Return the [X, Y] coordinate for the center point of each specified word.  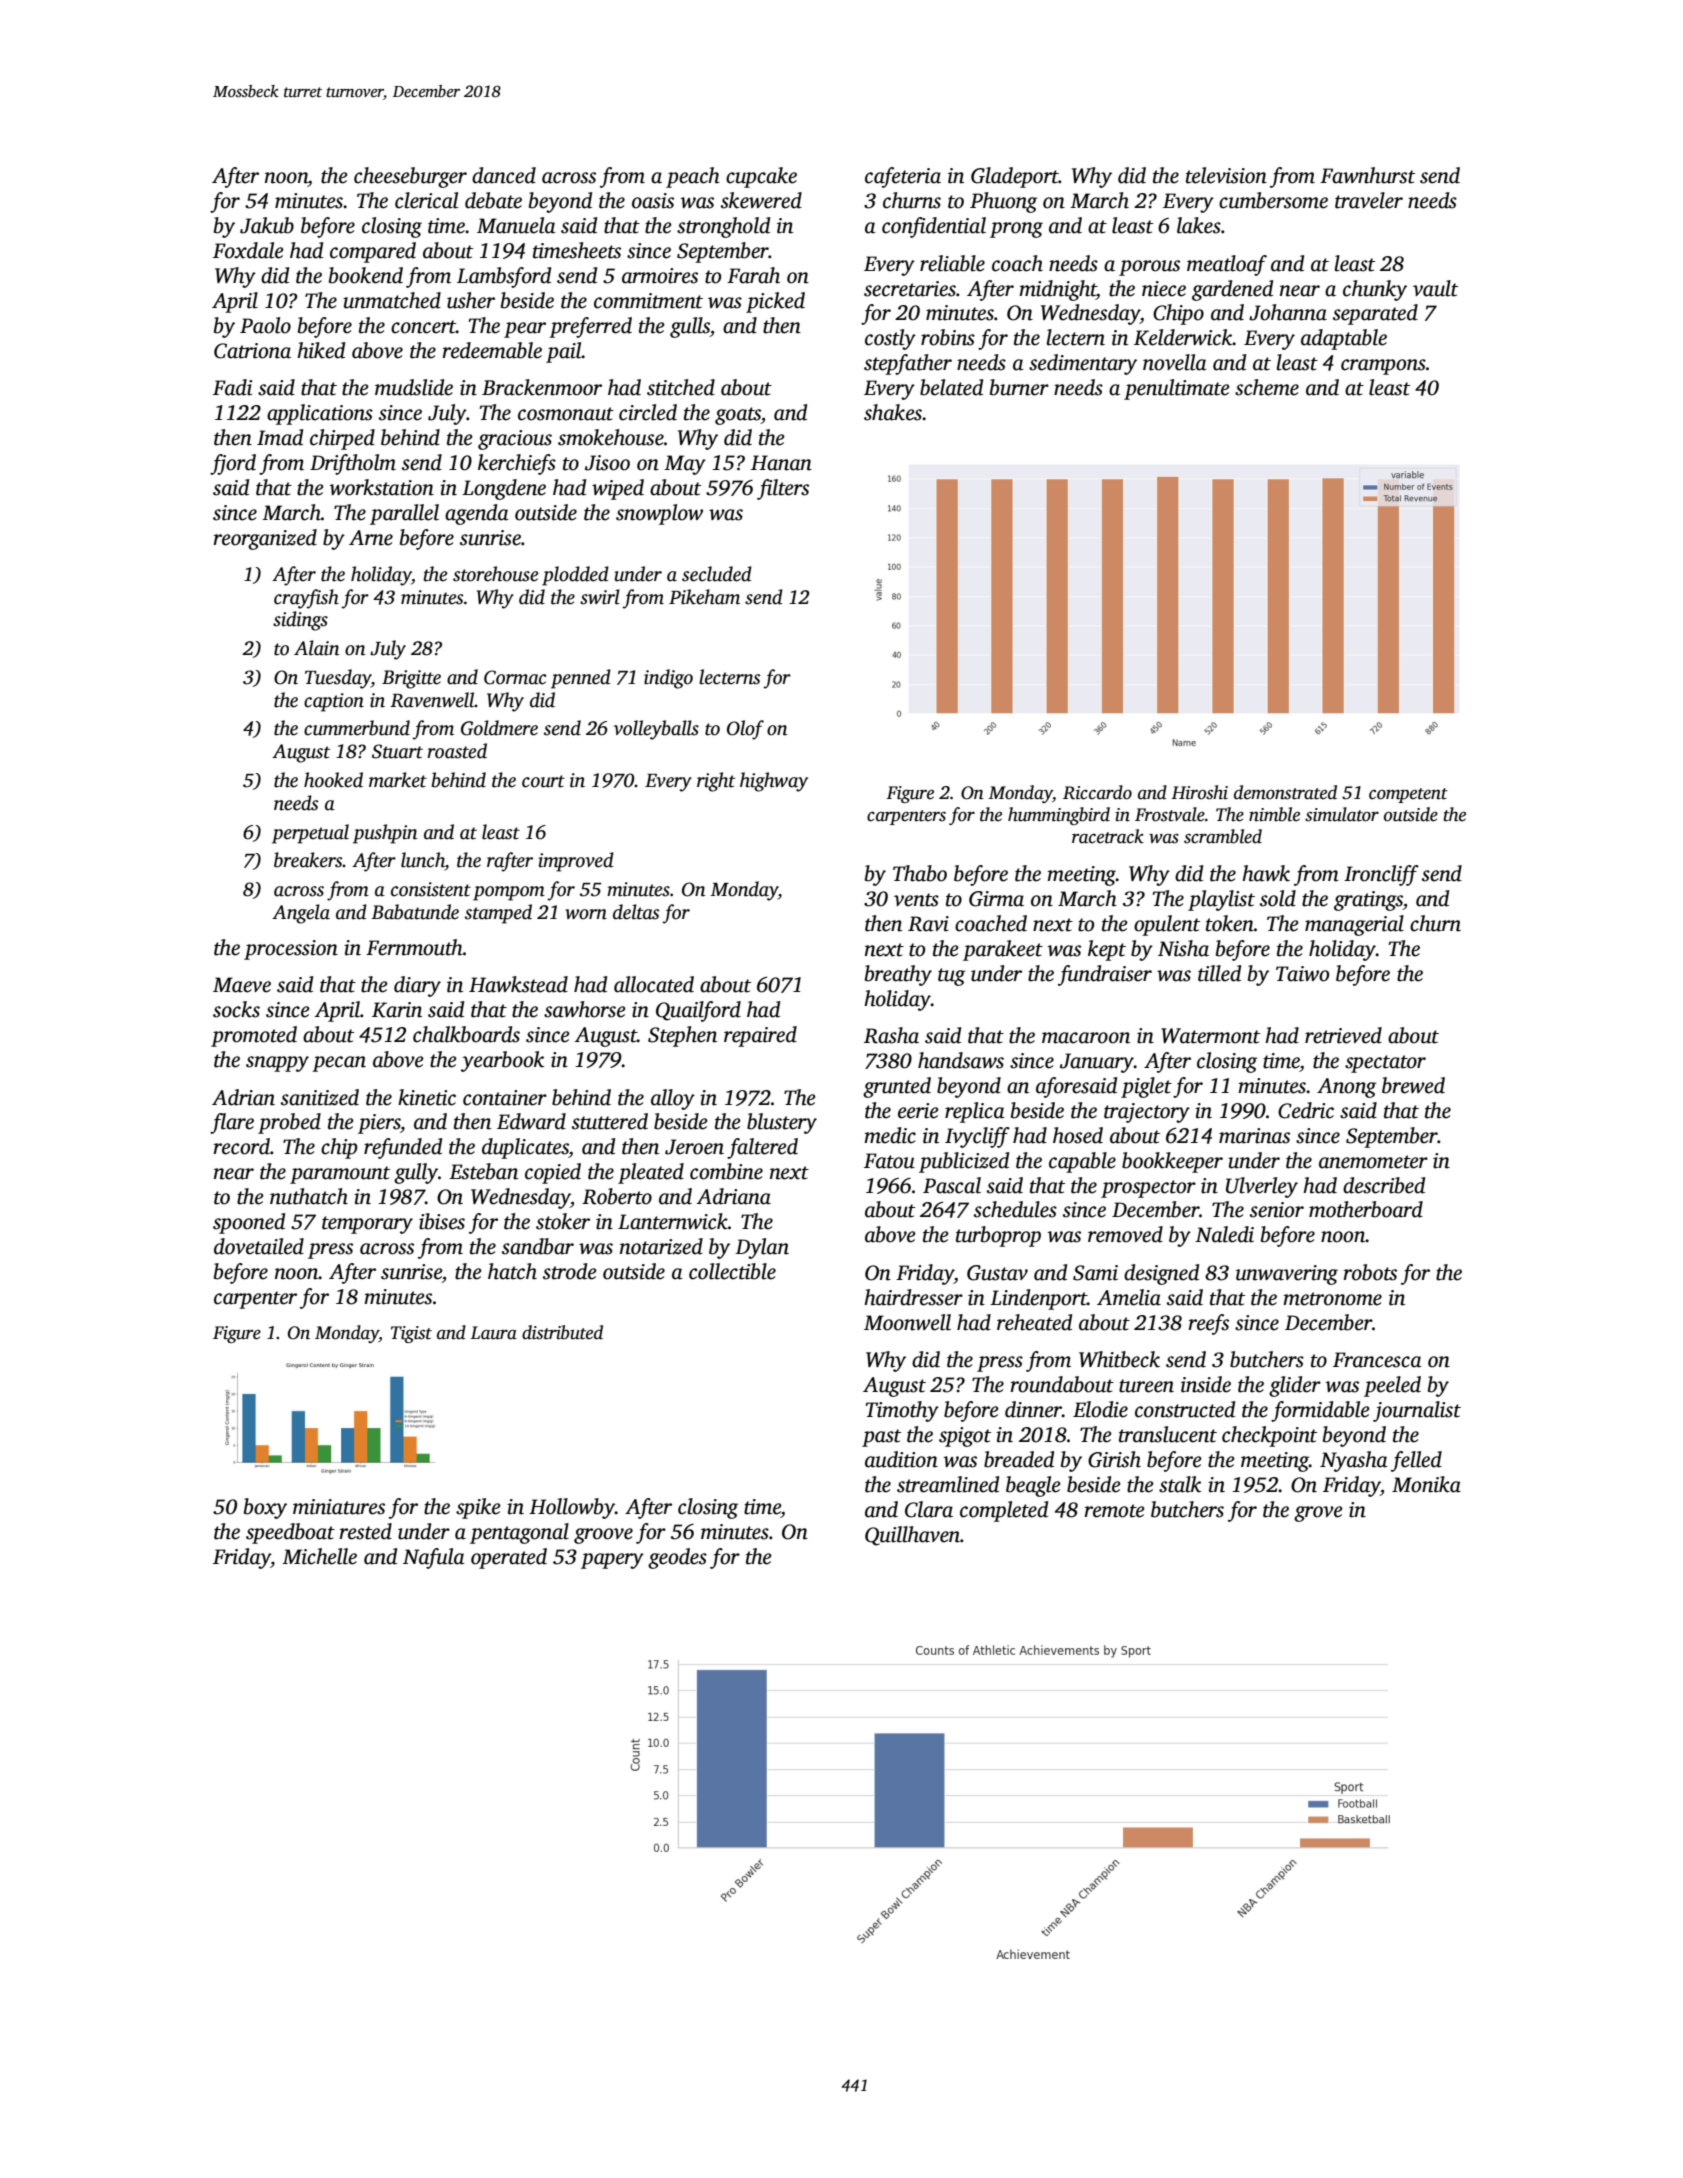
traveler [1369, 200]
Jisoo [607, 463]
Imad [280, 437]
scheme [1267, 387]
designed [1161, 1274]
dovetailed [259, 1246]
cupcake [761, 177]
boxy [265, 1508]
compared [373, 252]
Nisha [1183, 948]
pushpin [385, 834]
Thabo [920, 873]
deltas [636, 912]
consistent [431, 889]
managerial [1354, 925]
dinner [1033, 1409]
